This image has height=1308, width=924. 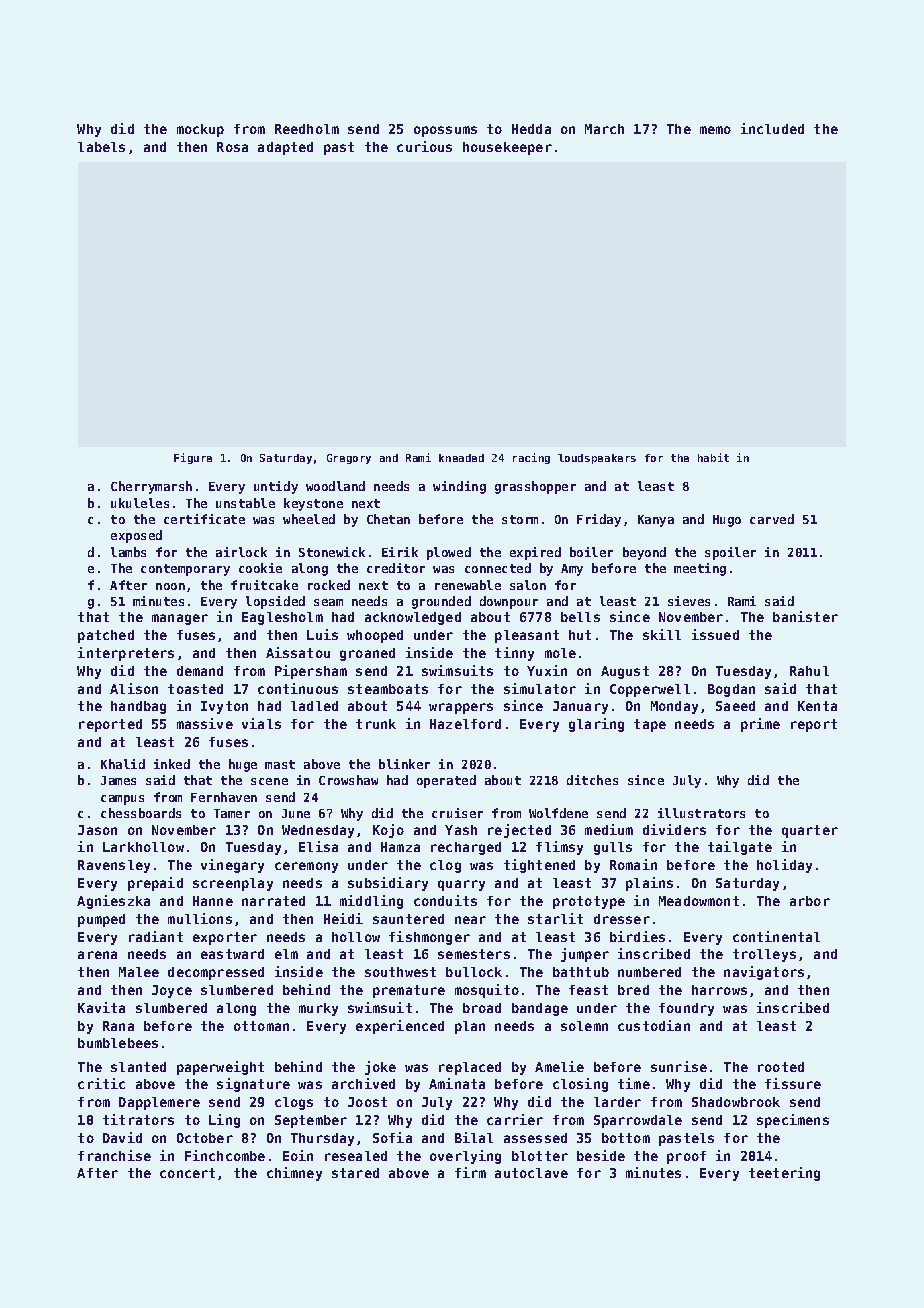 What do you see at coordinates (715, 130) in the image?
I see `memo` at bounding box center [715, 130].
